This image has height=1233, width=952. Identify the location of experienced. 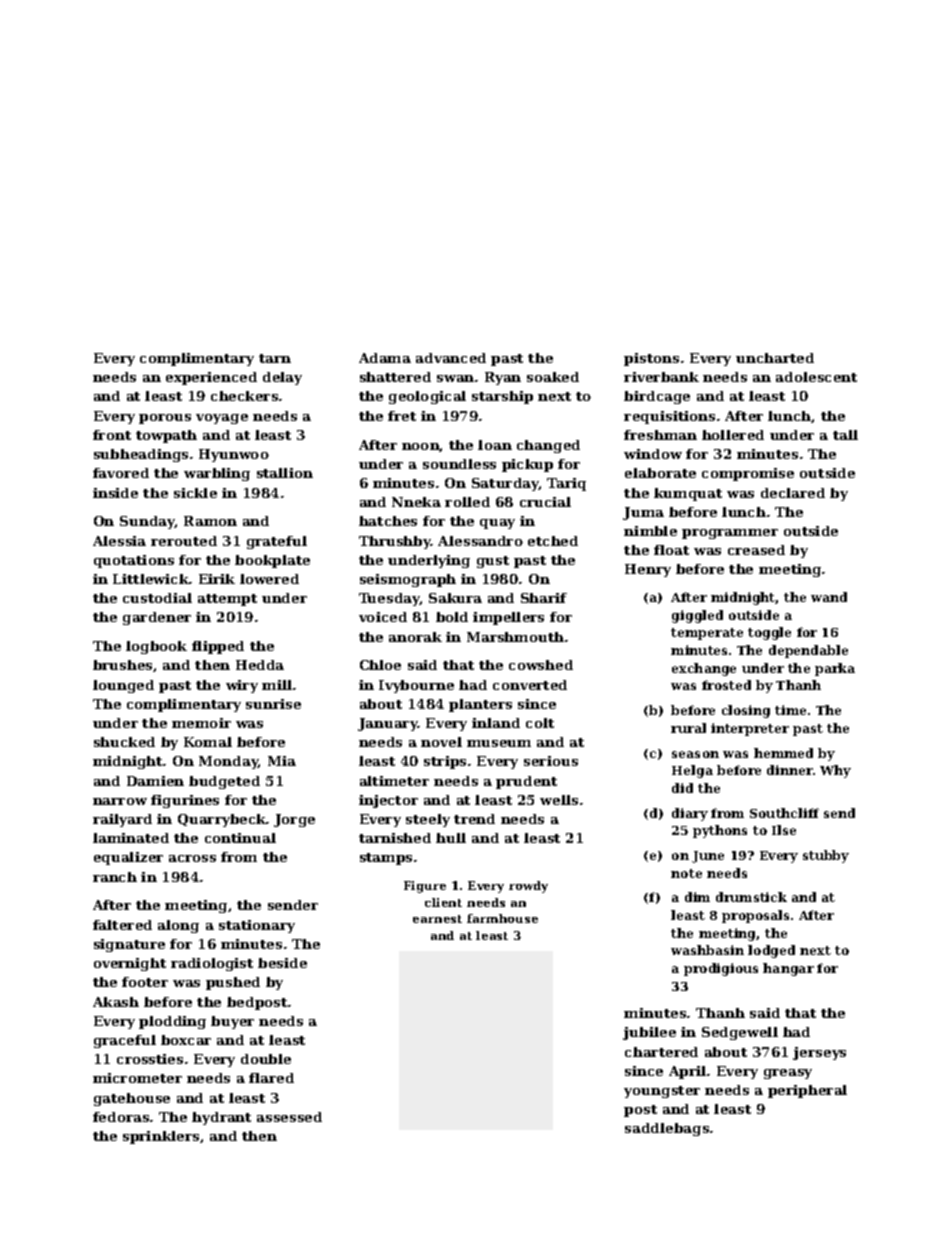
(211, 378).
